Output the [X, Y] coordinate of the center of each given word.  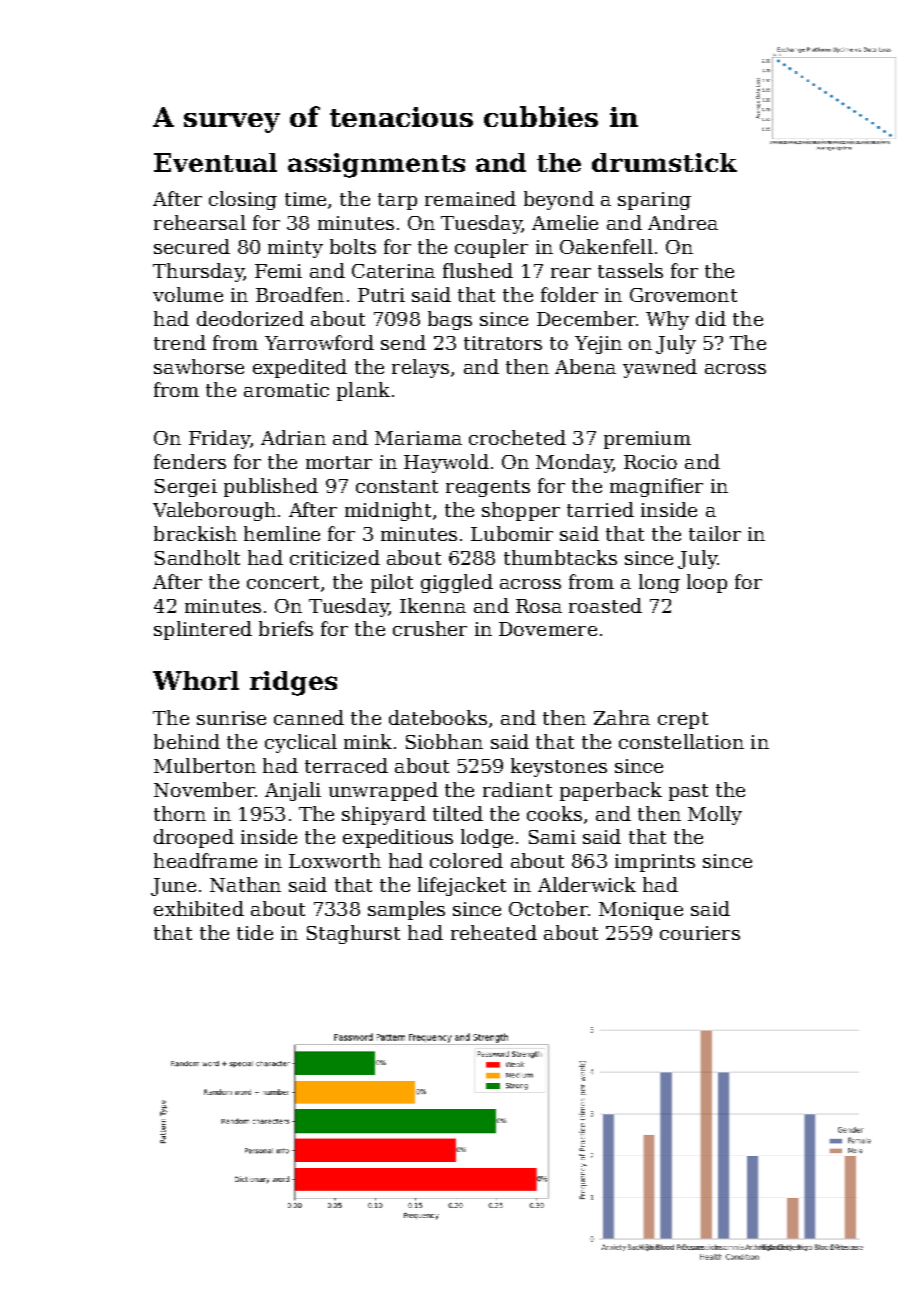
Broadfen [300, 294]
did [711, 318]
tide [255, 932]
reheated [494, 932]
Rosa [539, 606]
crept [683, 720]
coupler [491, 248]
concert [283, 582]
